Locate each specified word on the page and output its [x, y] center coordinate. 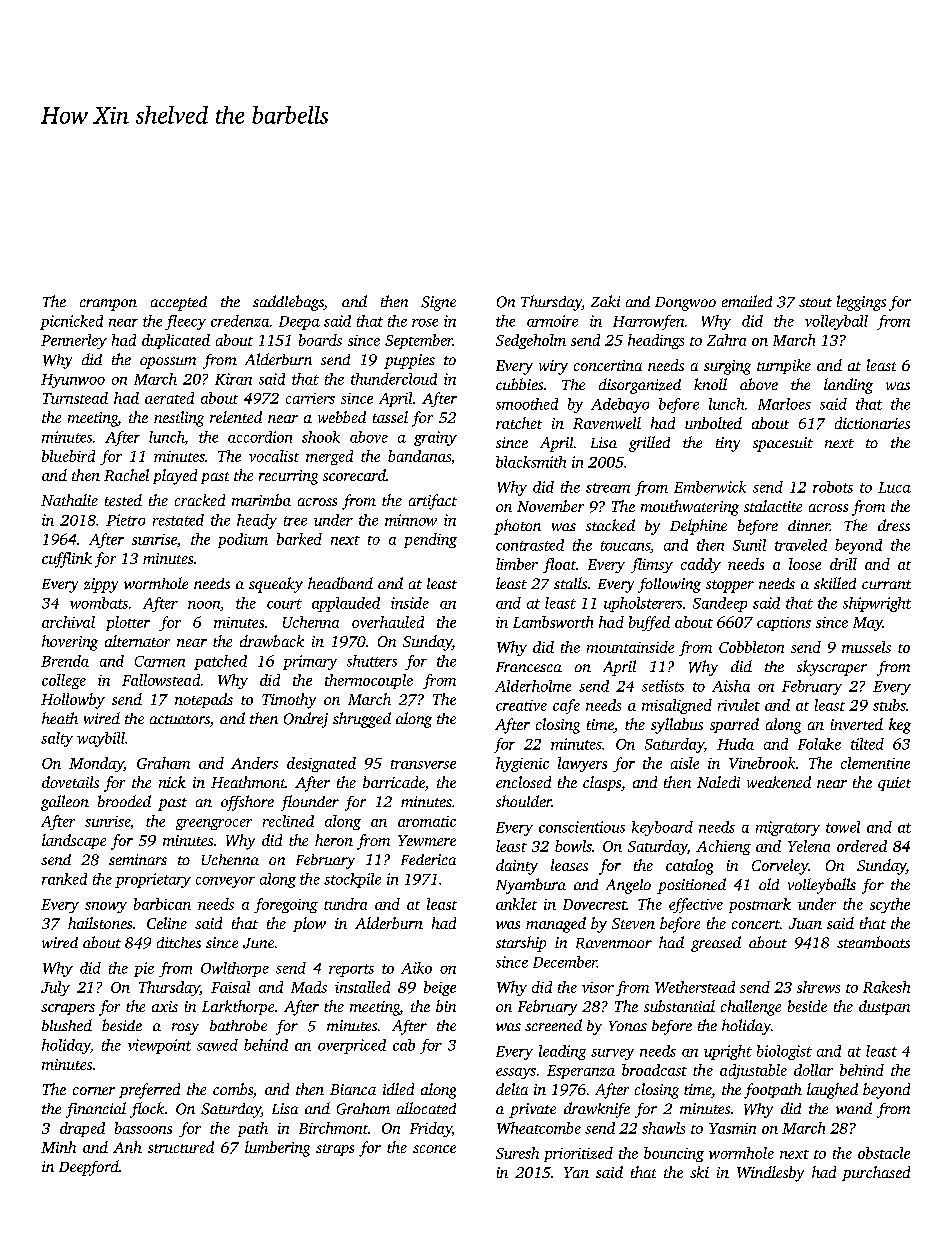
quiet [894, 784]
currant [886, 584]
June [258, 943]
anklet [516, 904]
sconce [434, 1149]
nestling [179, 419]
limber [517, 564]
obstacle [884, 1153]
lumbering [277, 1149]
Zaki [605, 301]
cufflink [67, 560]
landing [848, 386]
